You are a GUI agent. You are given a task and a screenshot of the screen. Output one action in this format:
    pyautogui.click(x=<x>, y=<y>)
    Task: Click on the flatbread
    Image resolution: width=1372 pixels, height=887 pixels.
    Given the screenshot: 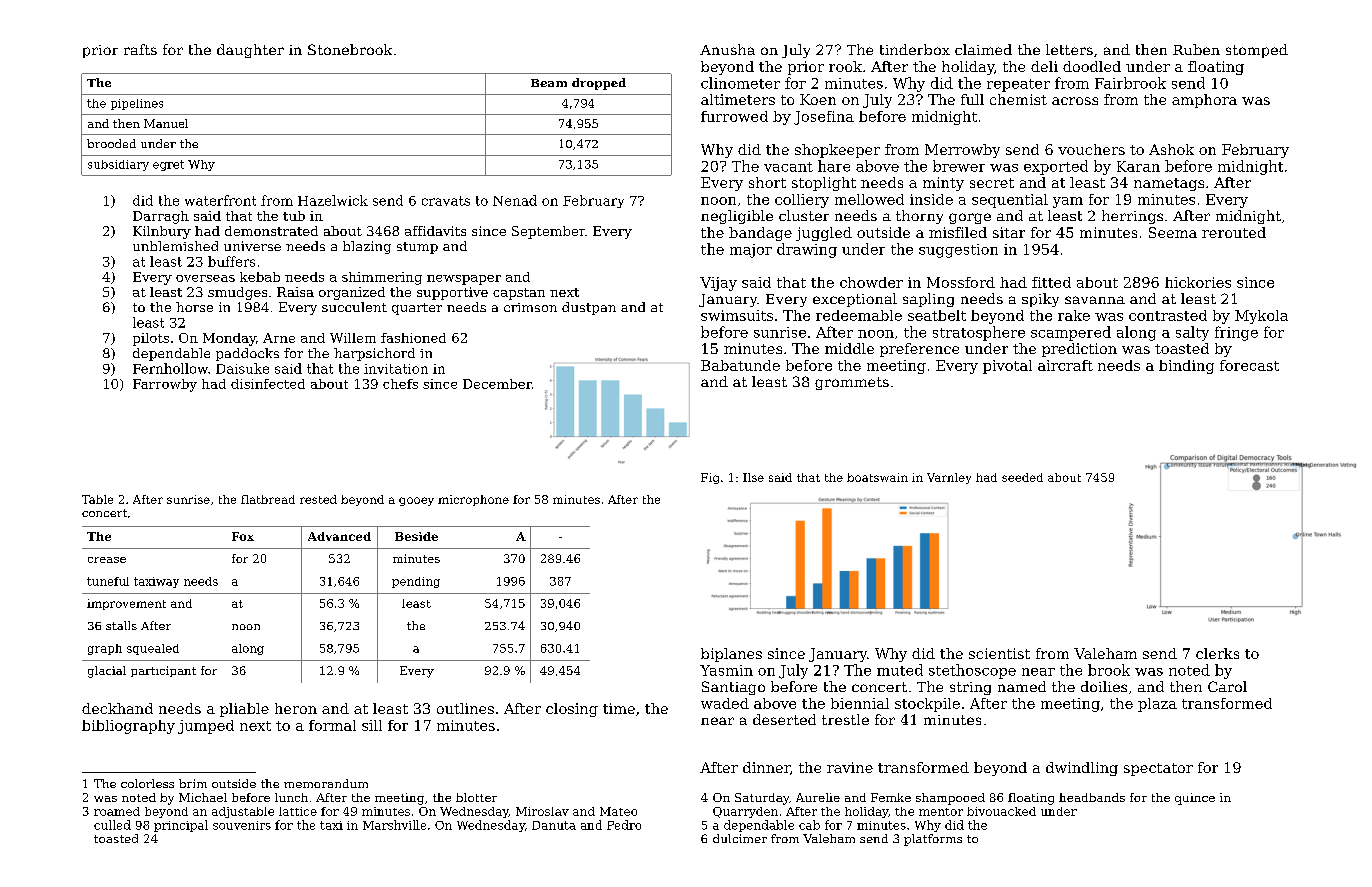 What is the action you would take?
    pyautogui.click(x=268, y=499)
